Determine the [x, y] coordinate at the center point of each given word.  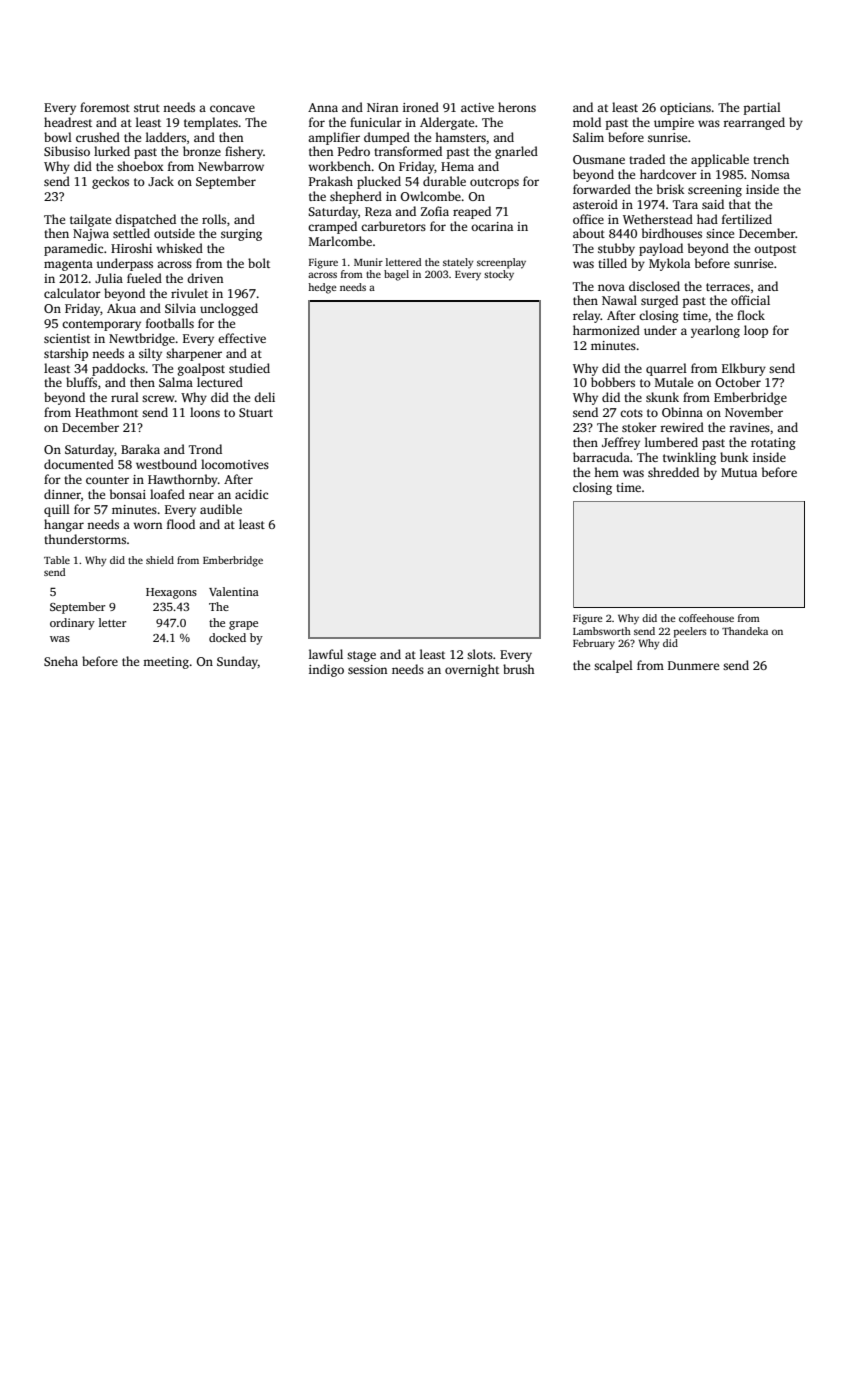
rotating [773, 444]
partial [762, 108]
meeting [166, 663]
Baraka [140, 449]
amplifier [334, 138]
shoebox [140, 166]
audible [221, 509]
